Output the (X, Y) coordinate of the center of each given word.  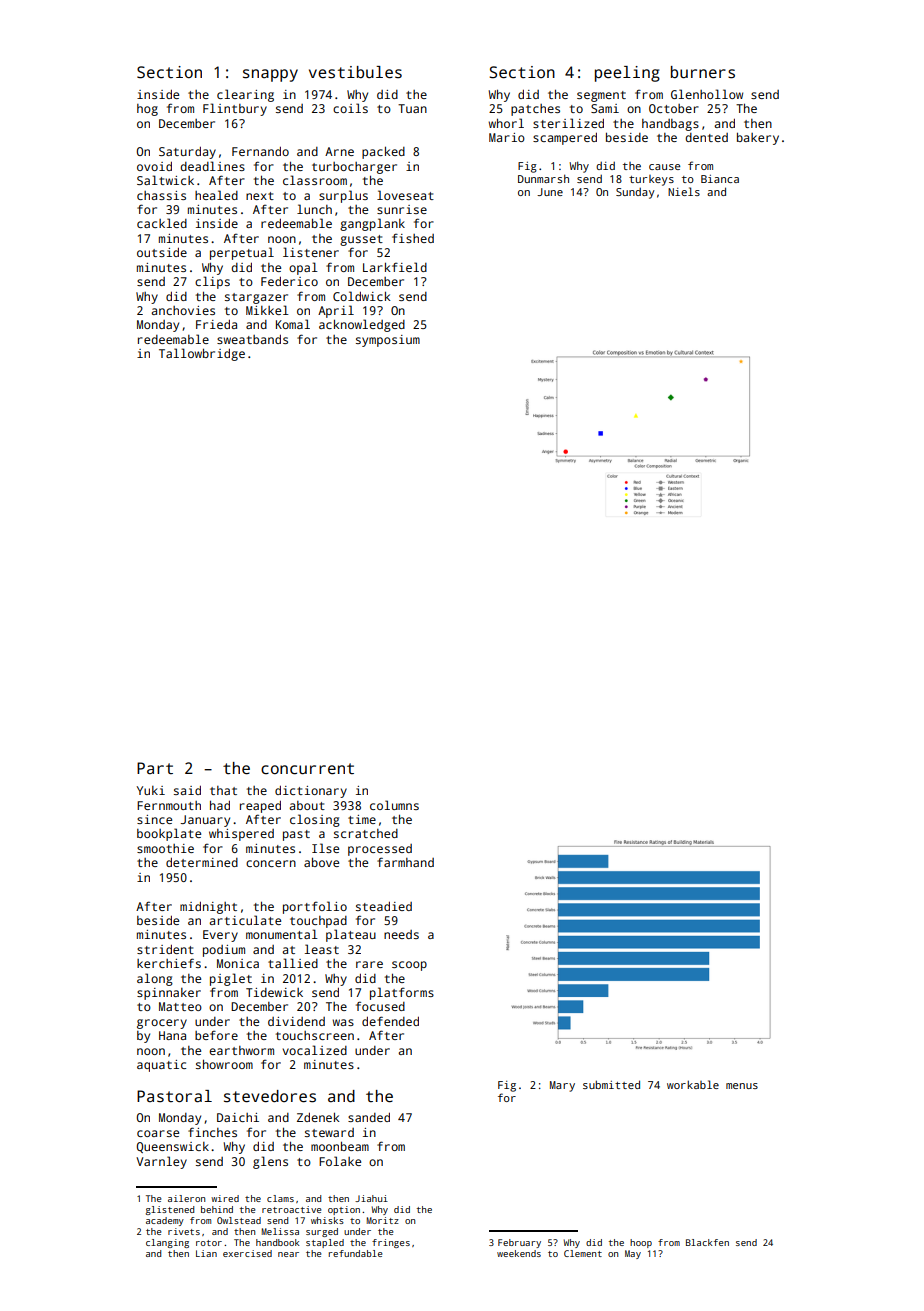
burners (703, 72)
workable (693, 1084)
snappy (270, 75)
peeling (627, 74)
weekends (519, 1253)
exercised (247, 1253)
